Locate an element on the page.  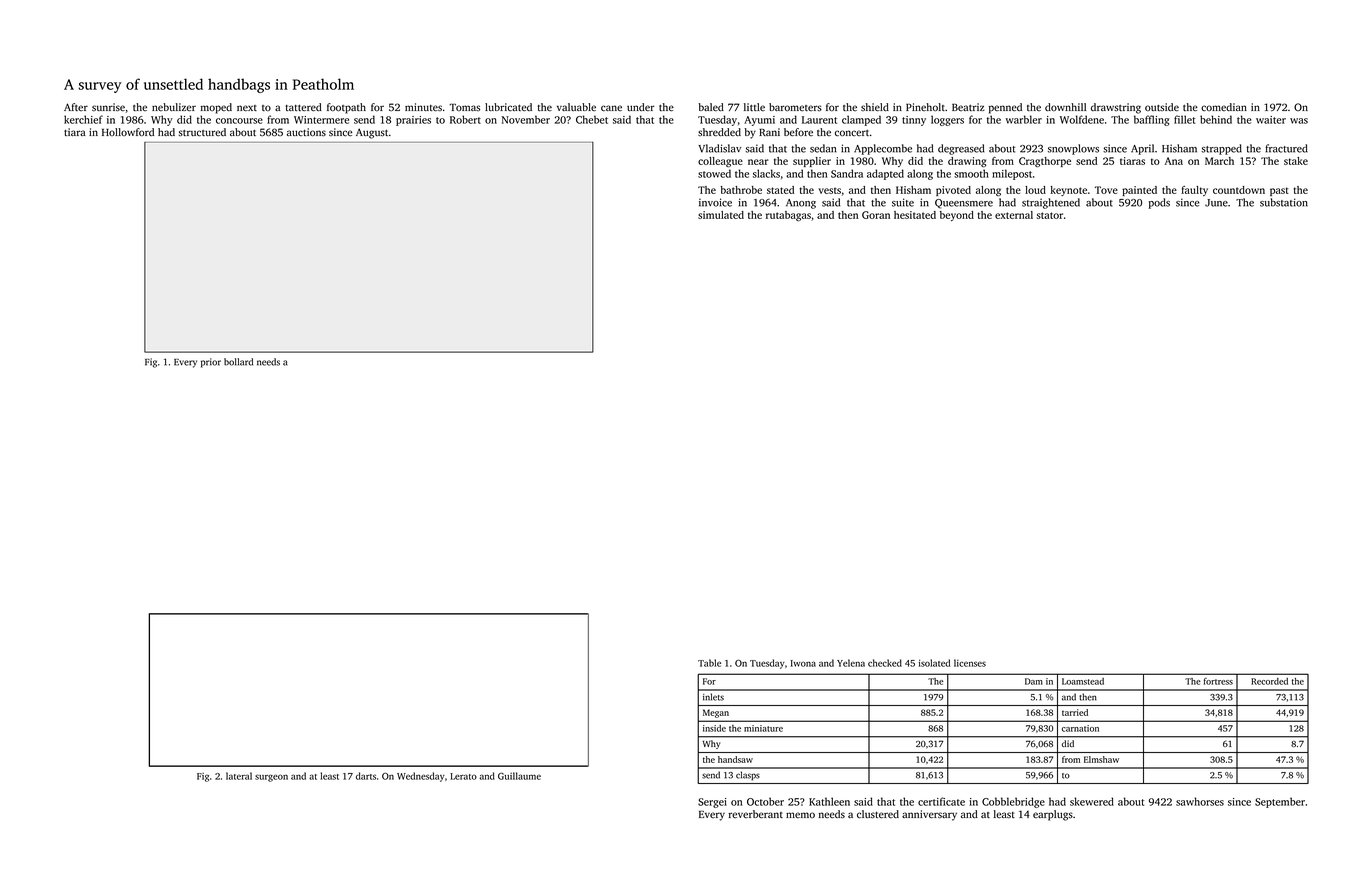
substation is located at coordinates (1284, 202).
